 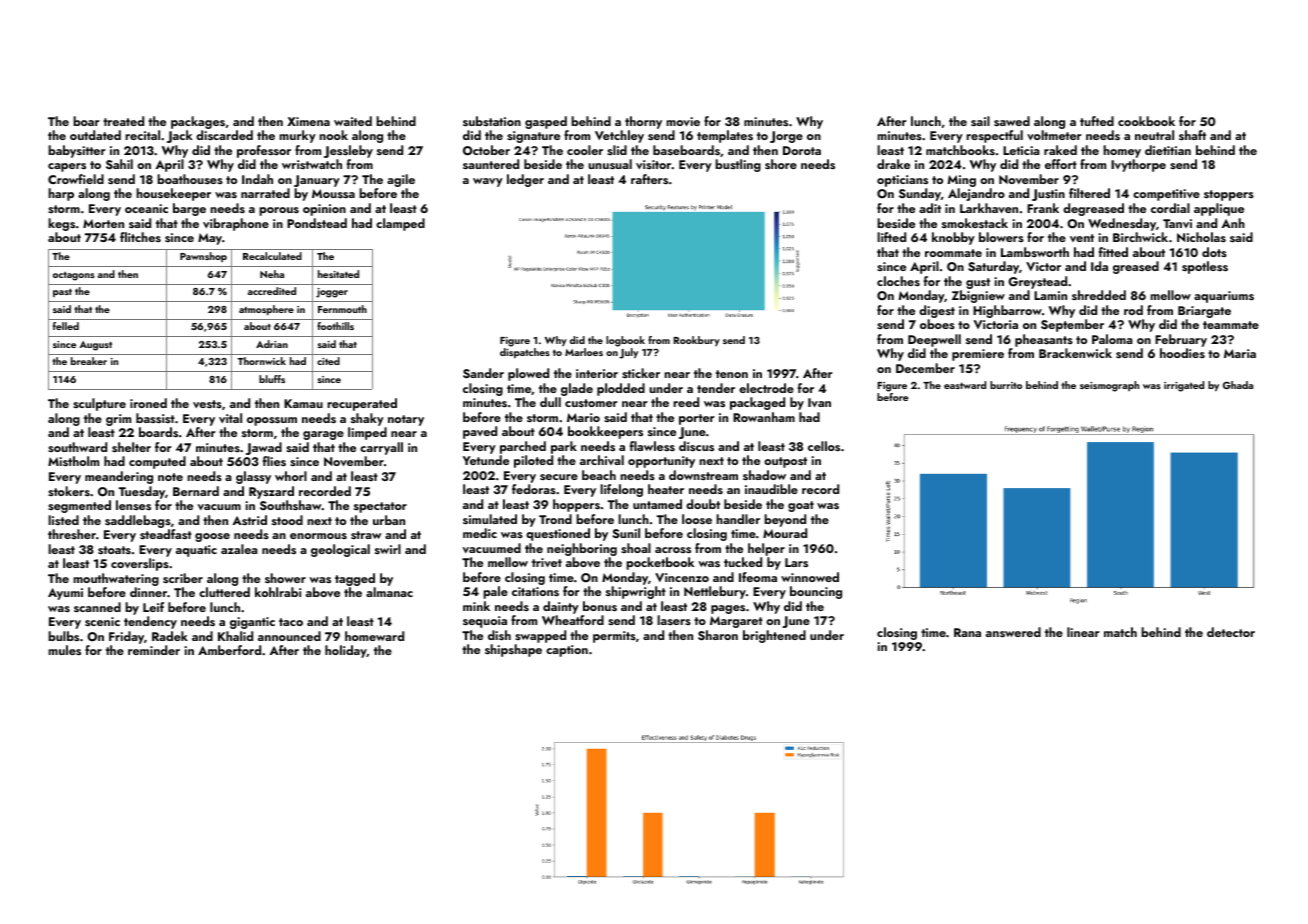 I want to click on irrigated, so click(x=1184, y=386).
